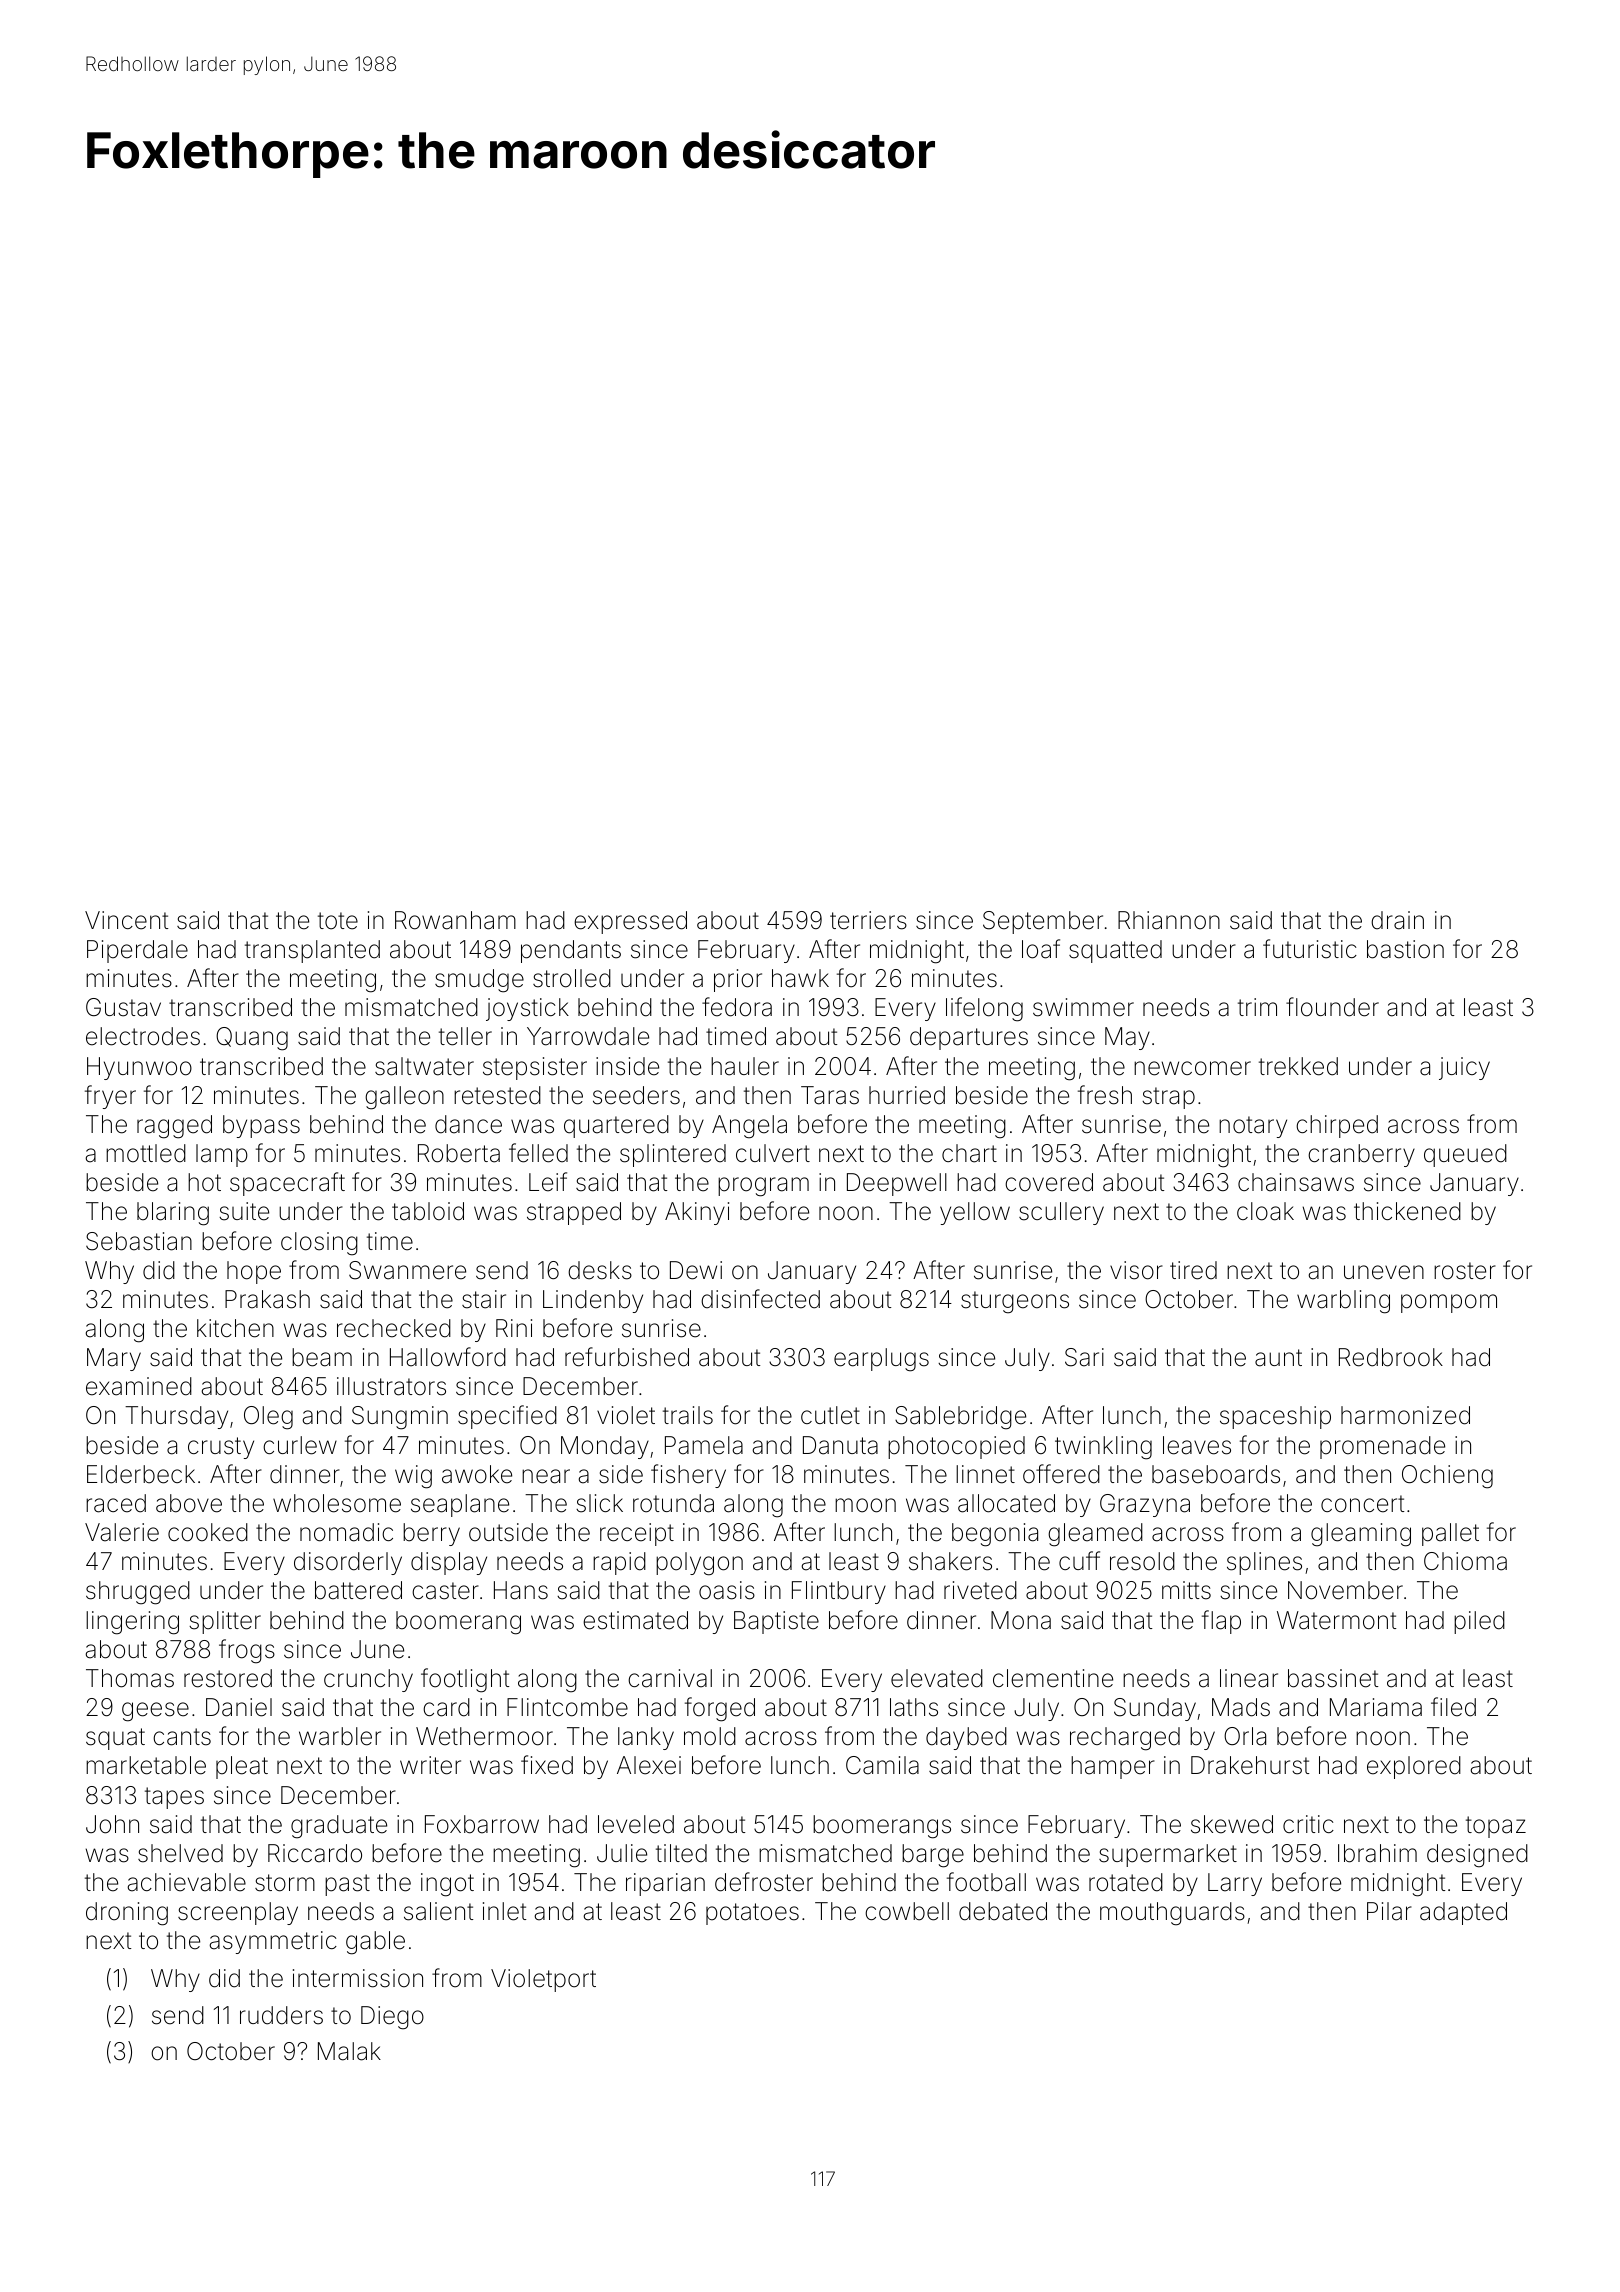 This document has width=1620, height=2292. I want to click on skewed, so click(1232, 1824).
